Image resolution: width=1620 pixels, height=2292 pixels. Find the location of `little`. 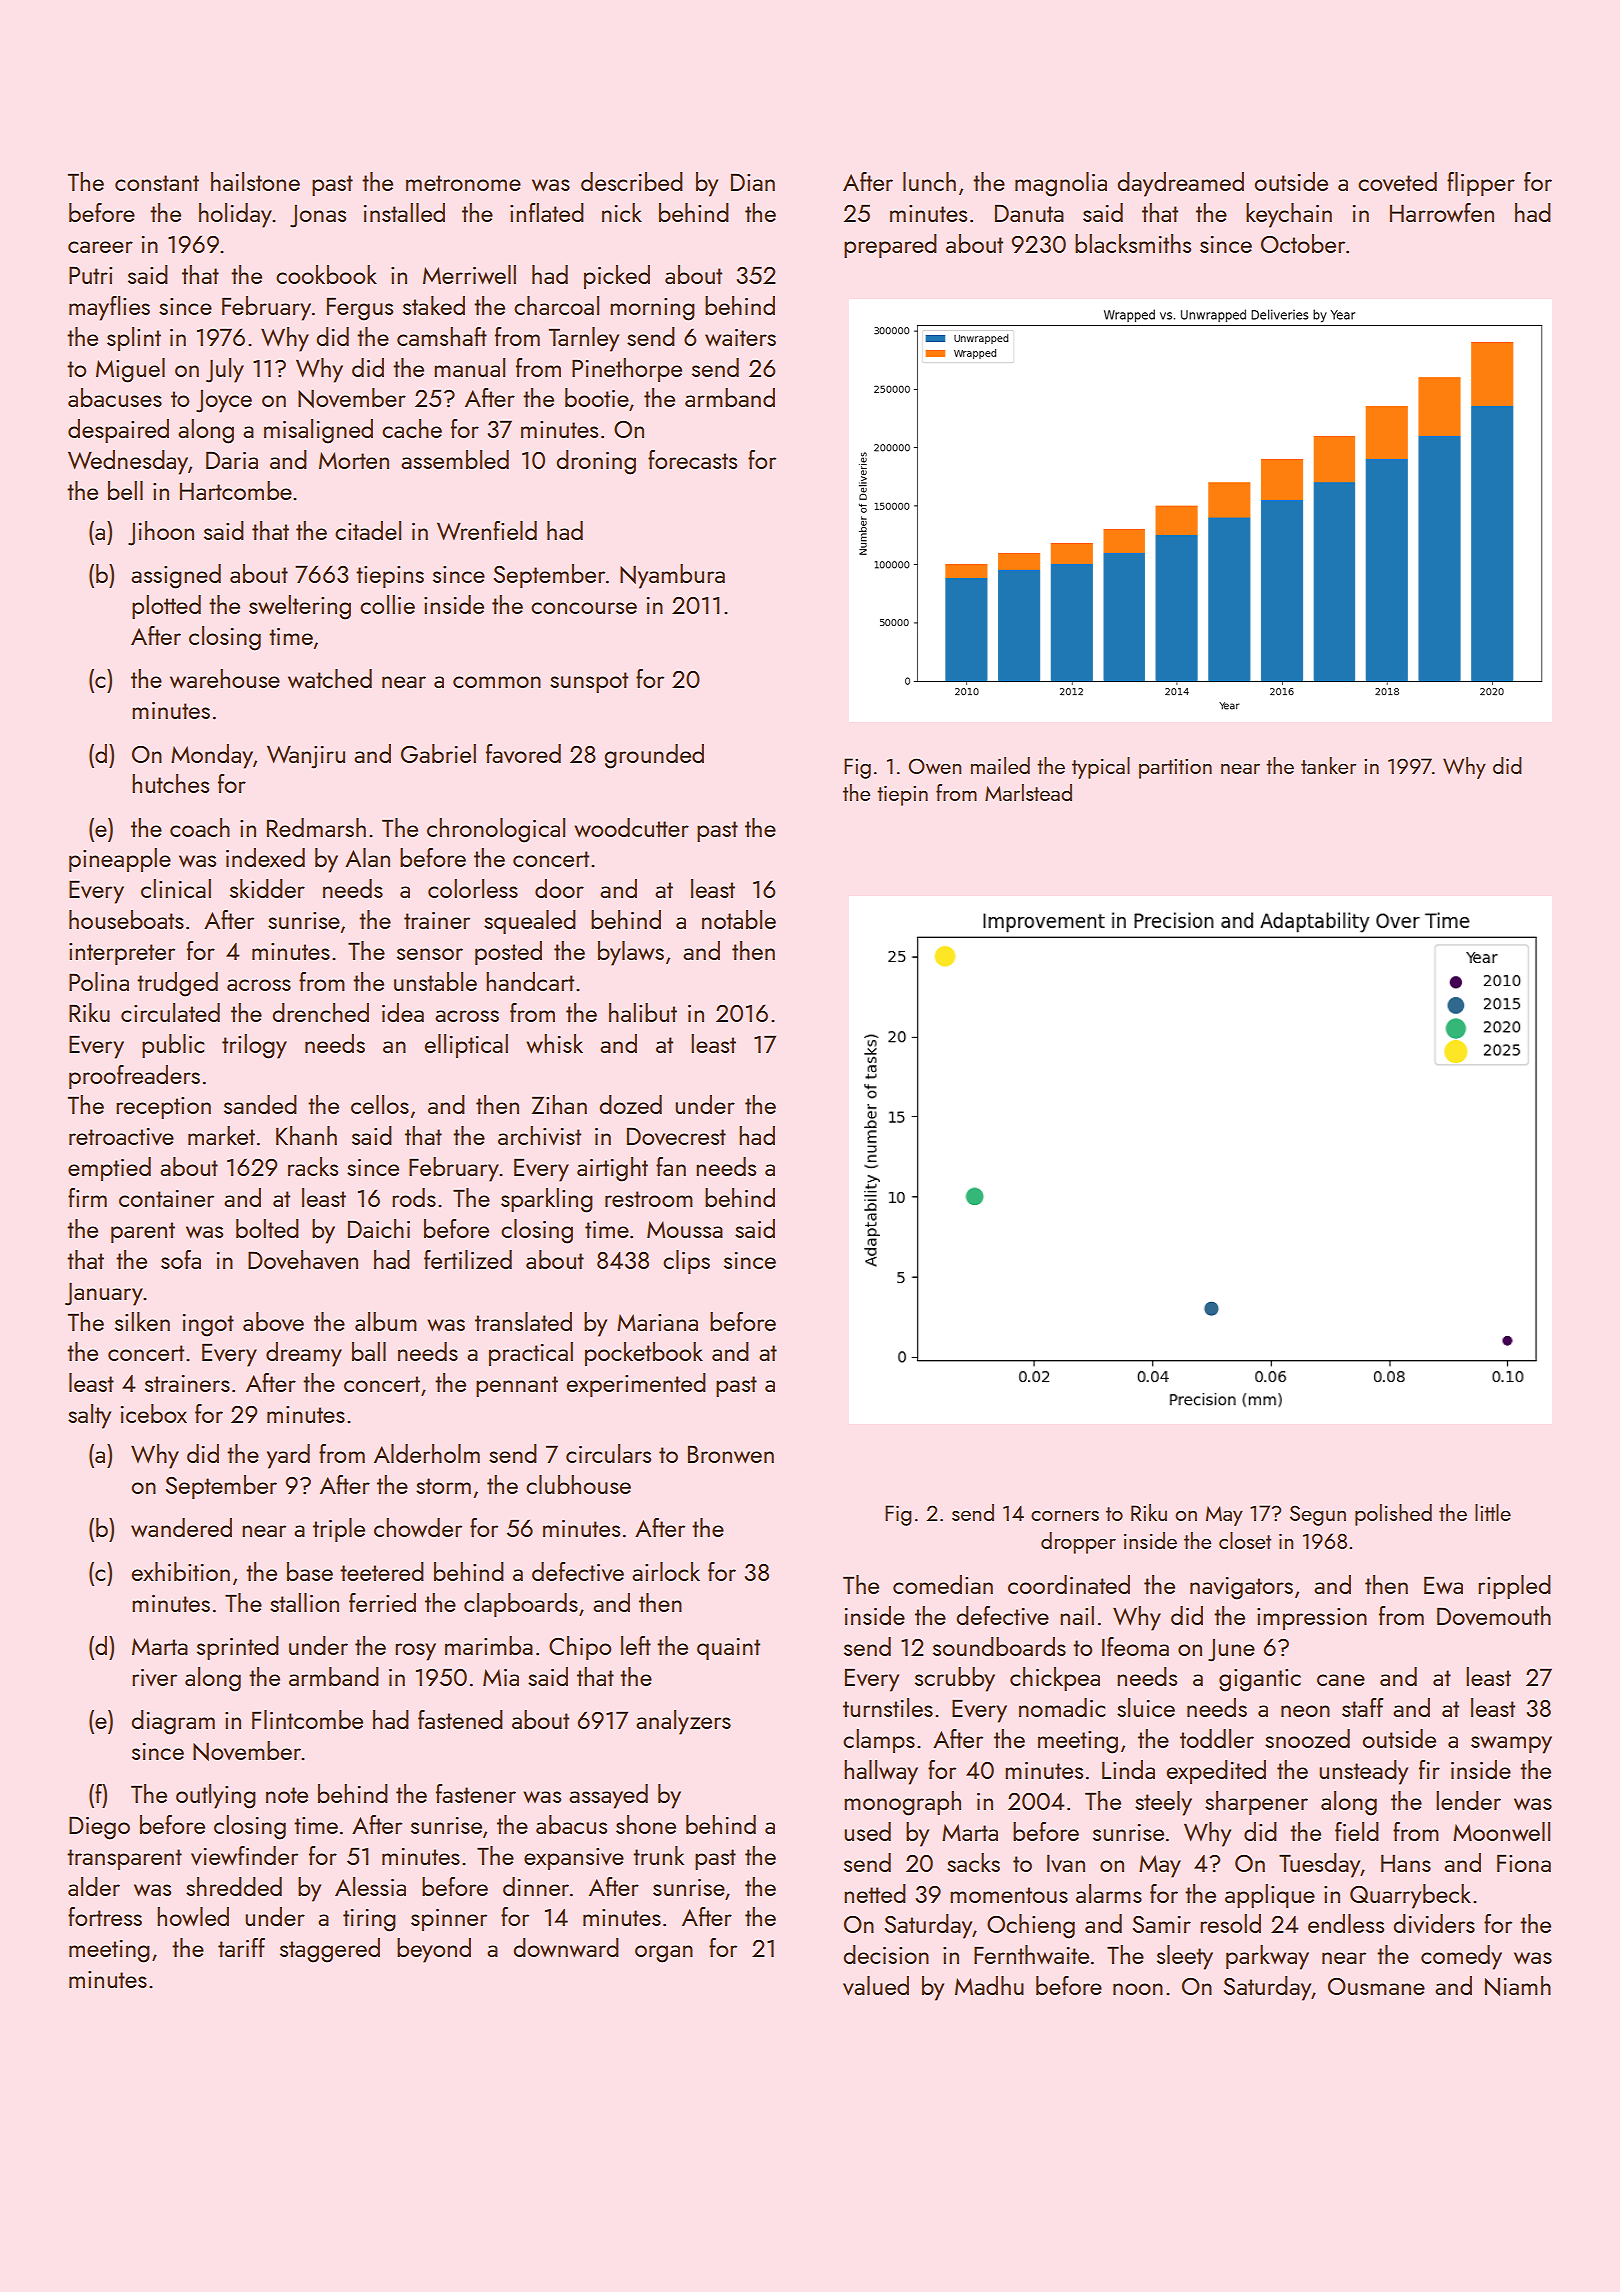

little is located at coordinates (1493, 1512).
